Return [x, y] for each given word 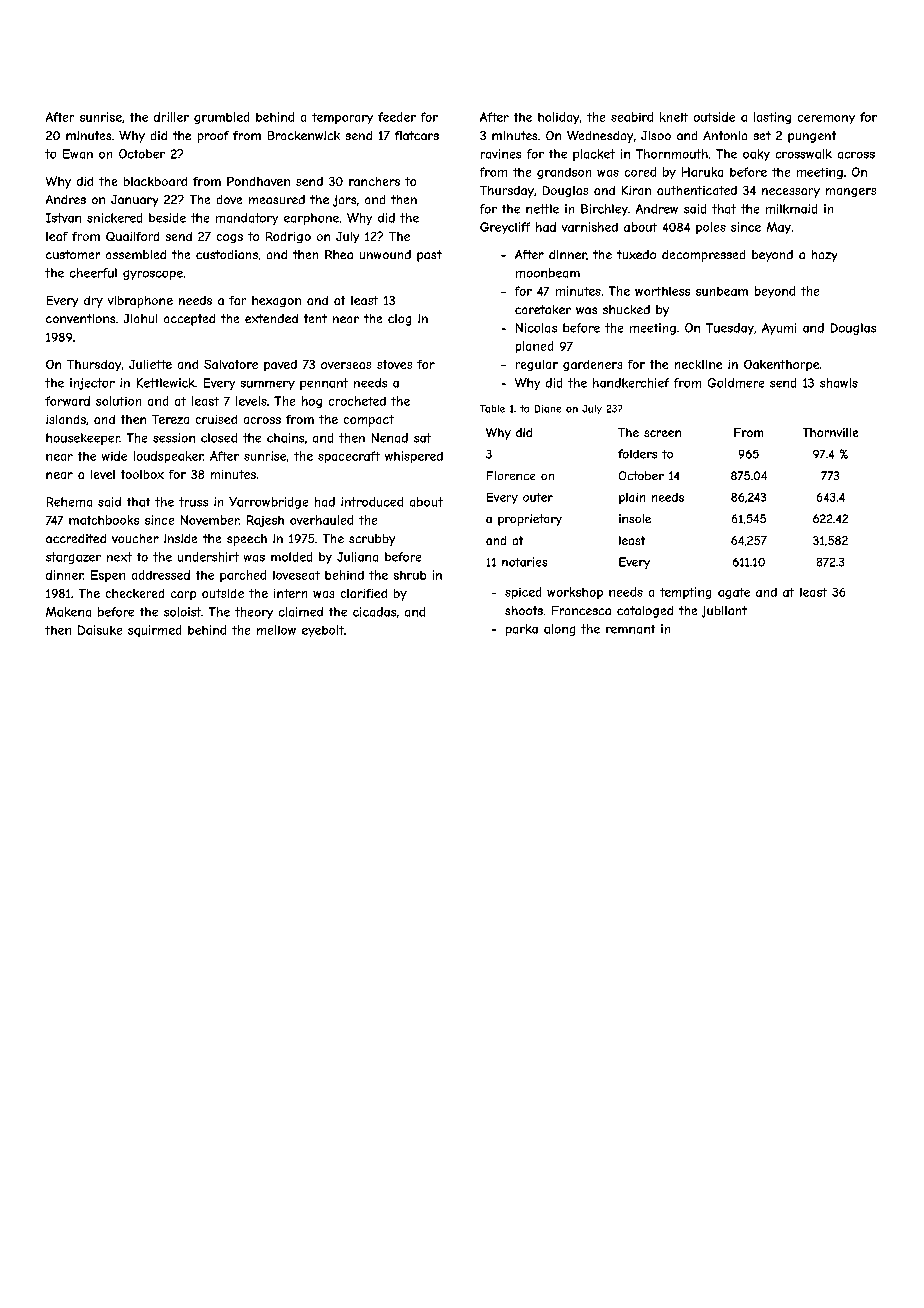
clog [399, 320]
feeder [397, 117]
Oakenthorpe [781, 365]
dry [93, 302]
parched [243, 576]
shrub [410, 575]
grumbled [221, 118]
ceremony [826, 119]
